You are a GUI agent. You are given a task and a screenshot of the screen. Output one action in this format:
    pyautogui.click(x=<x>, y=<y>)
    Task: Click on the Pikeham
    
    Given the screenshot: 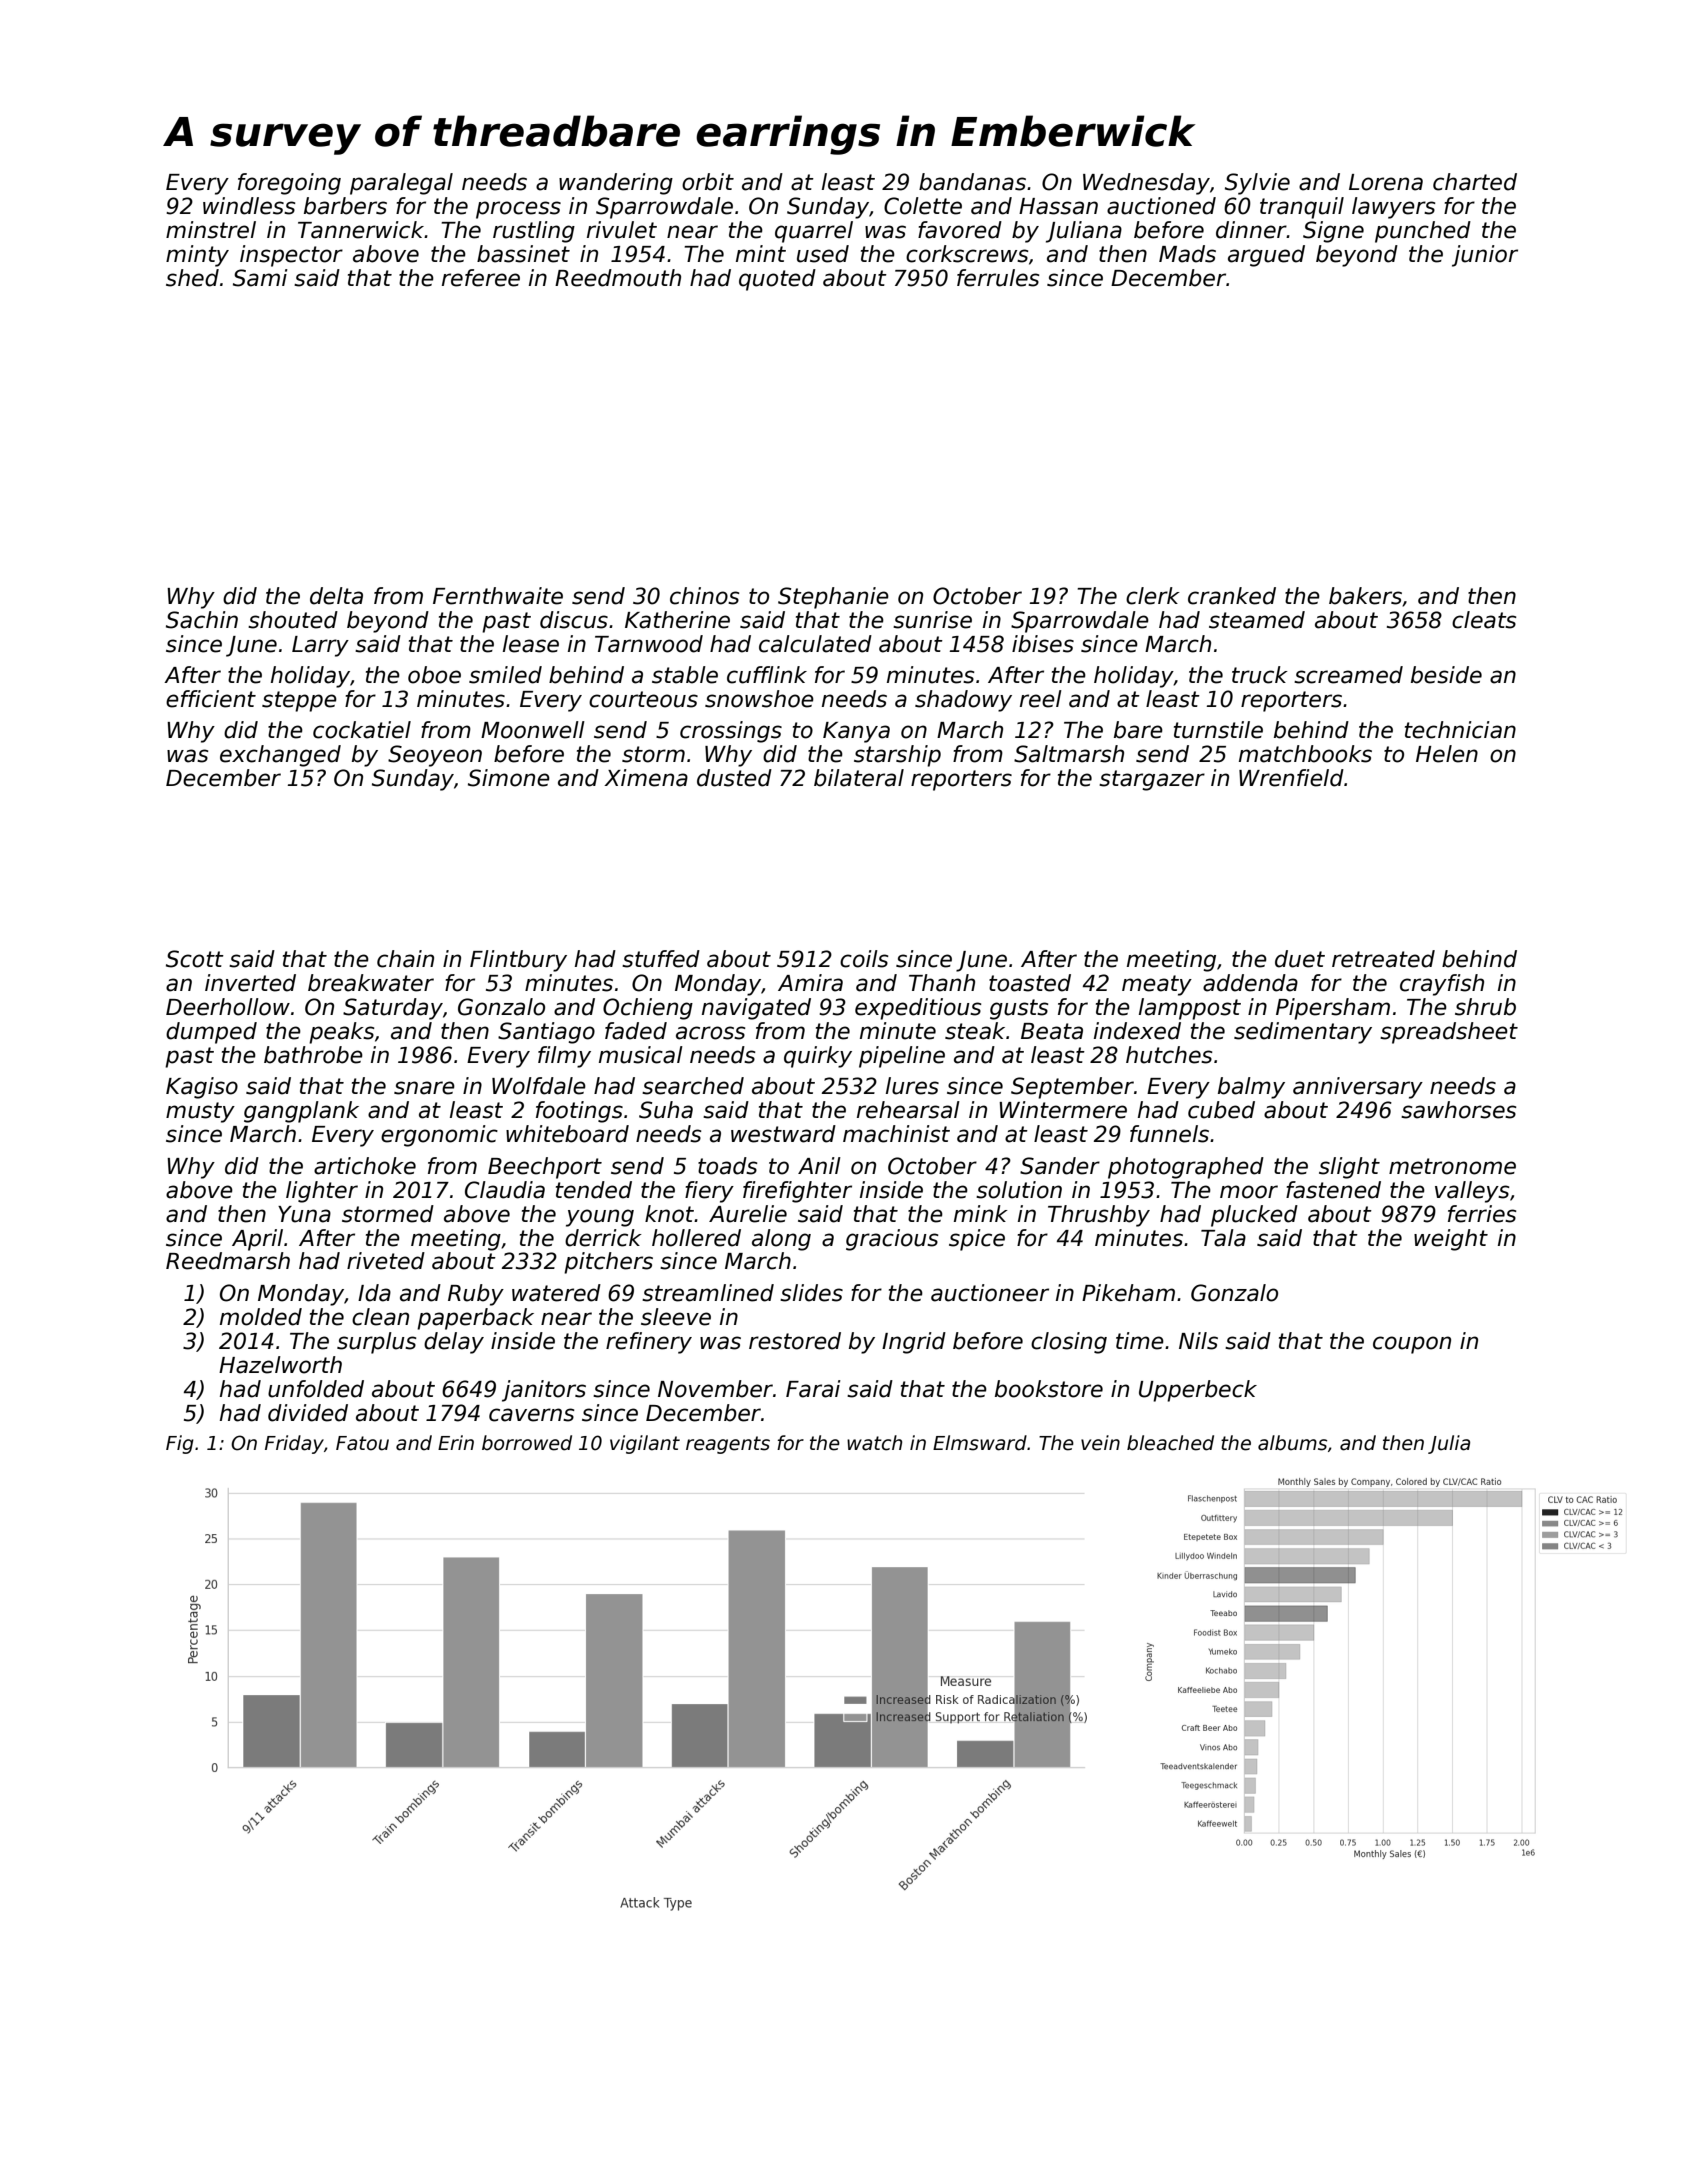 What is the action you would take?
    pyautogui.click(x=1128, y=1293)
